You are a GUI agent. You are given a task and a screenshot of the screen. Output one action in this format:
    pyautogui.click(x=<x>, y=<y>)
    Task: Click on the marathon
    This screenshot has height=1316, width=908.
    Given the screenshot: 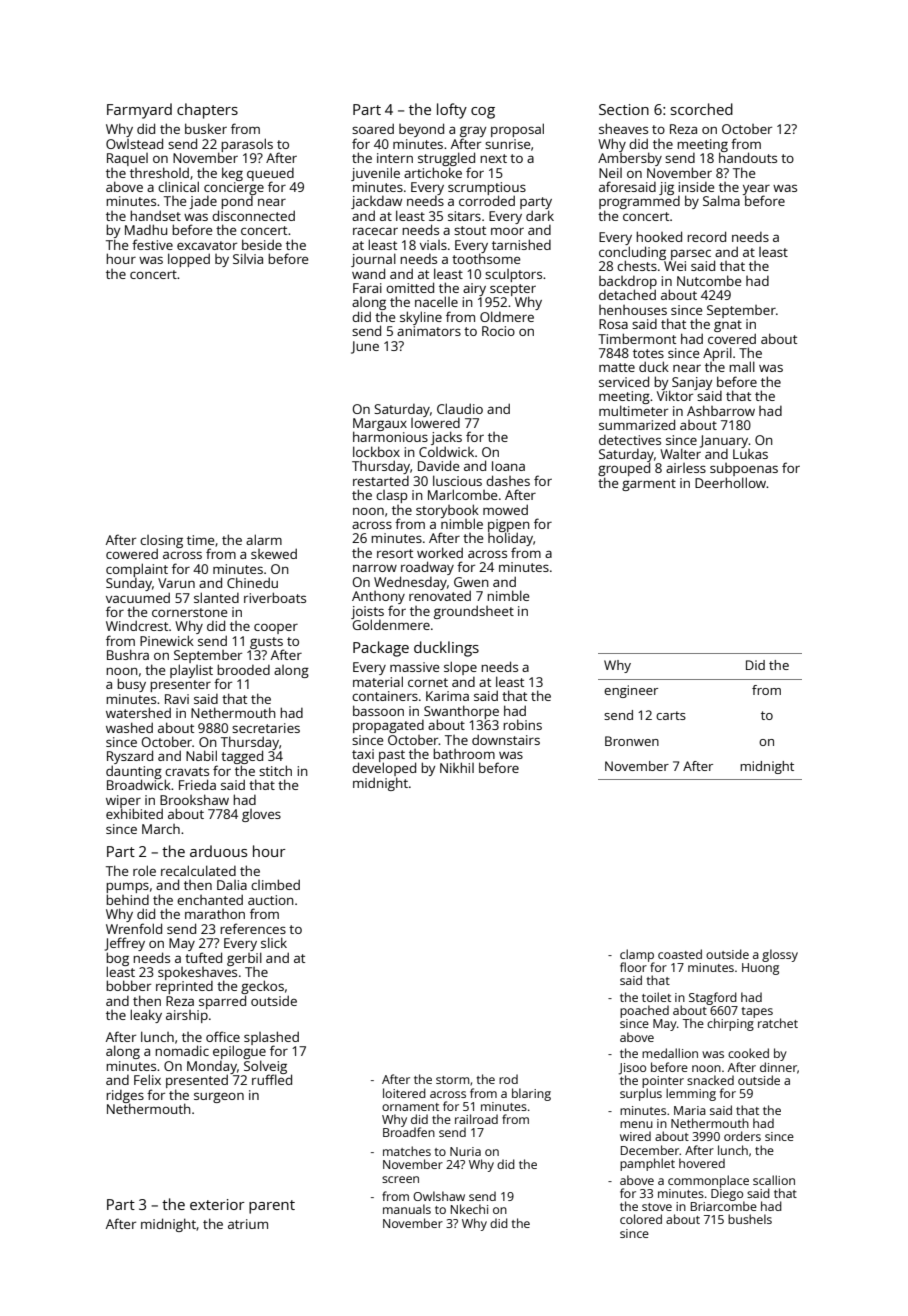 What is the action you would take?
    pyautogui.click(x=215, y=914)
